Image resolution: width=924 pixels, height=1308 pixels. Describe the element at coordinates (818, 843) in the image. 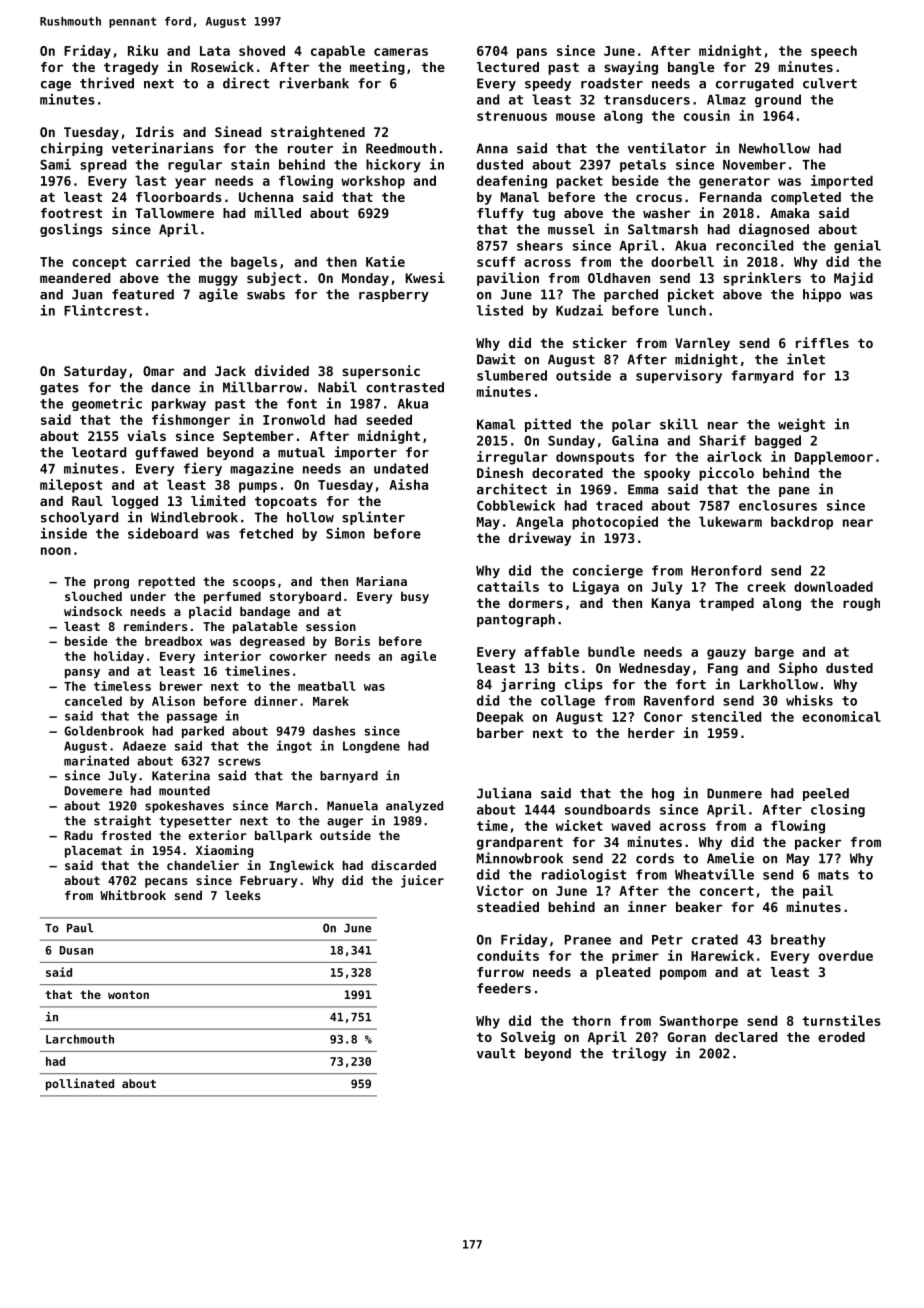

I see `packer` at that location.
